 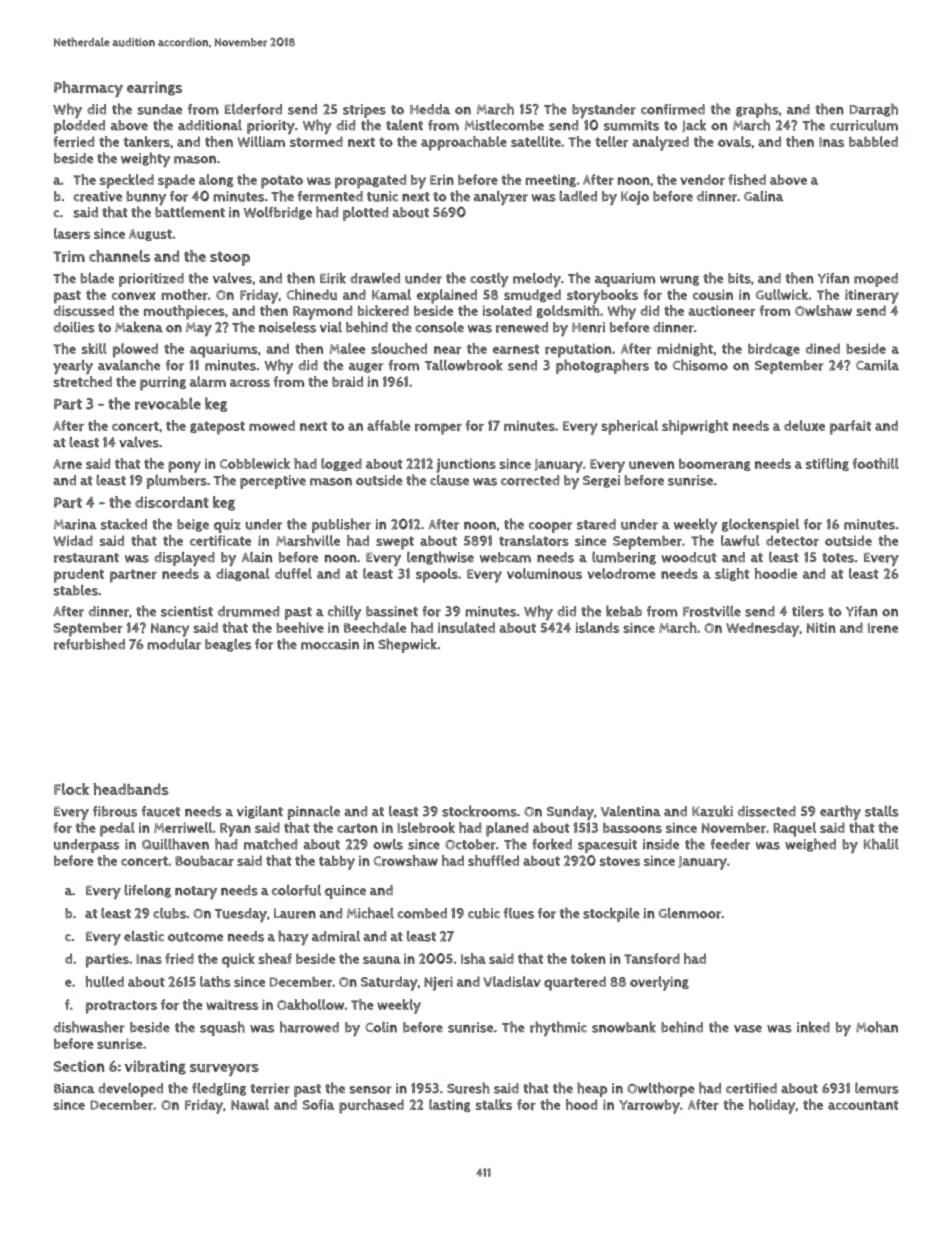 I want to click on Tansford, so click(x=652, y=958).
